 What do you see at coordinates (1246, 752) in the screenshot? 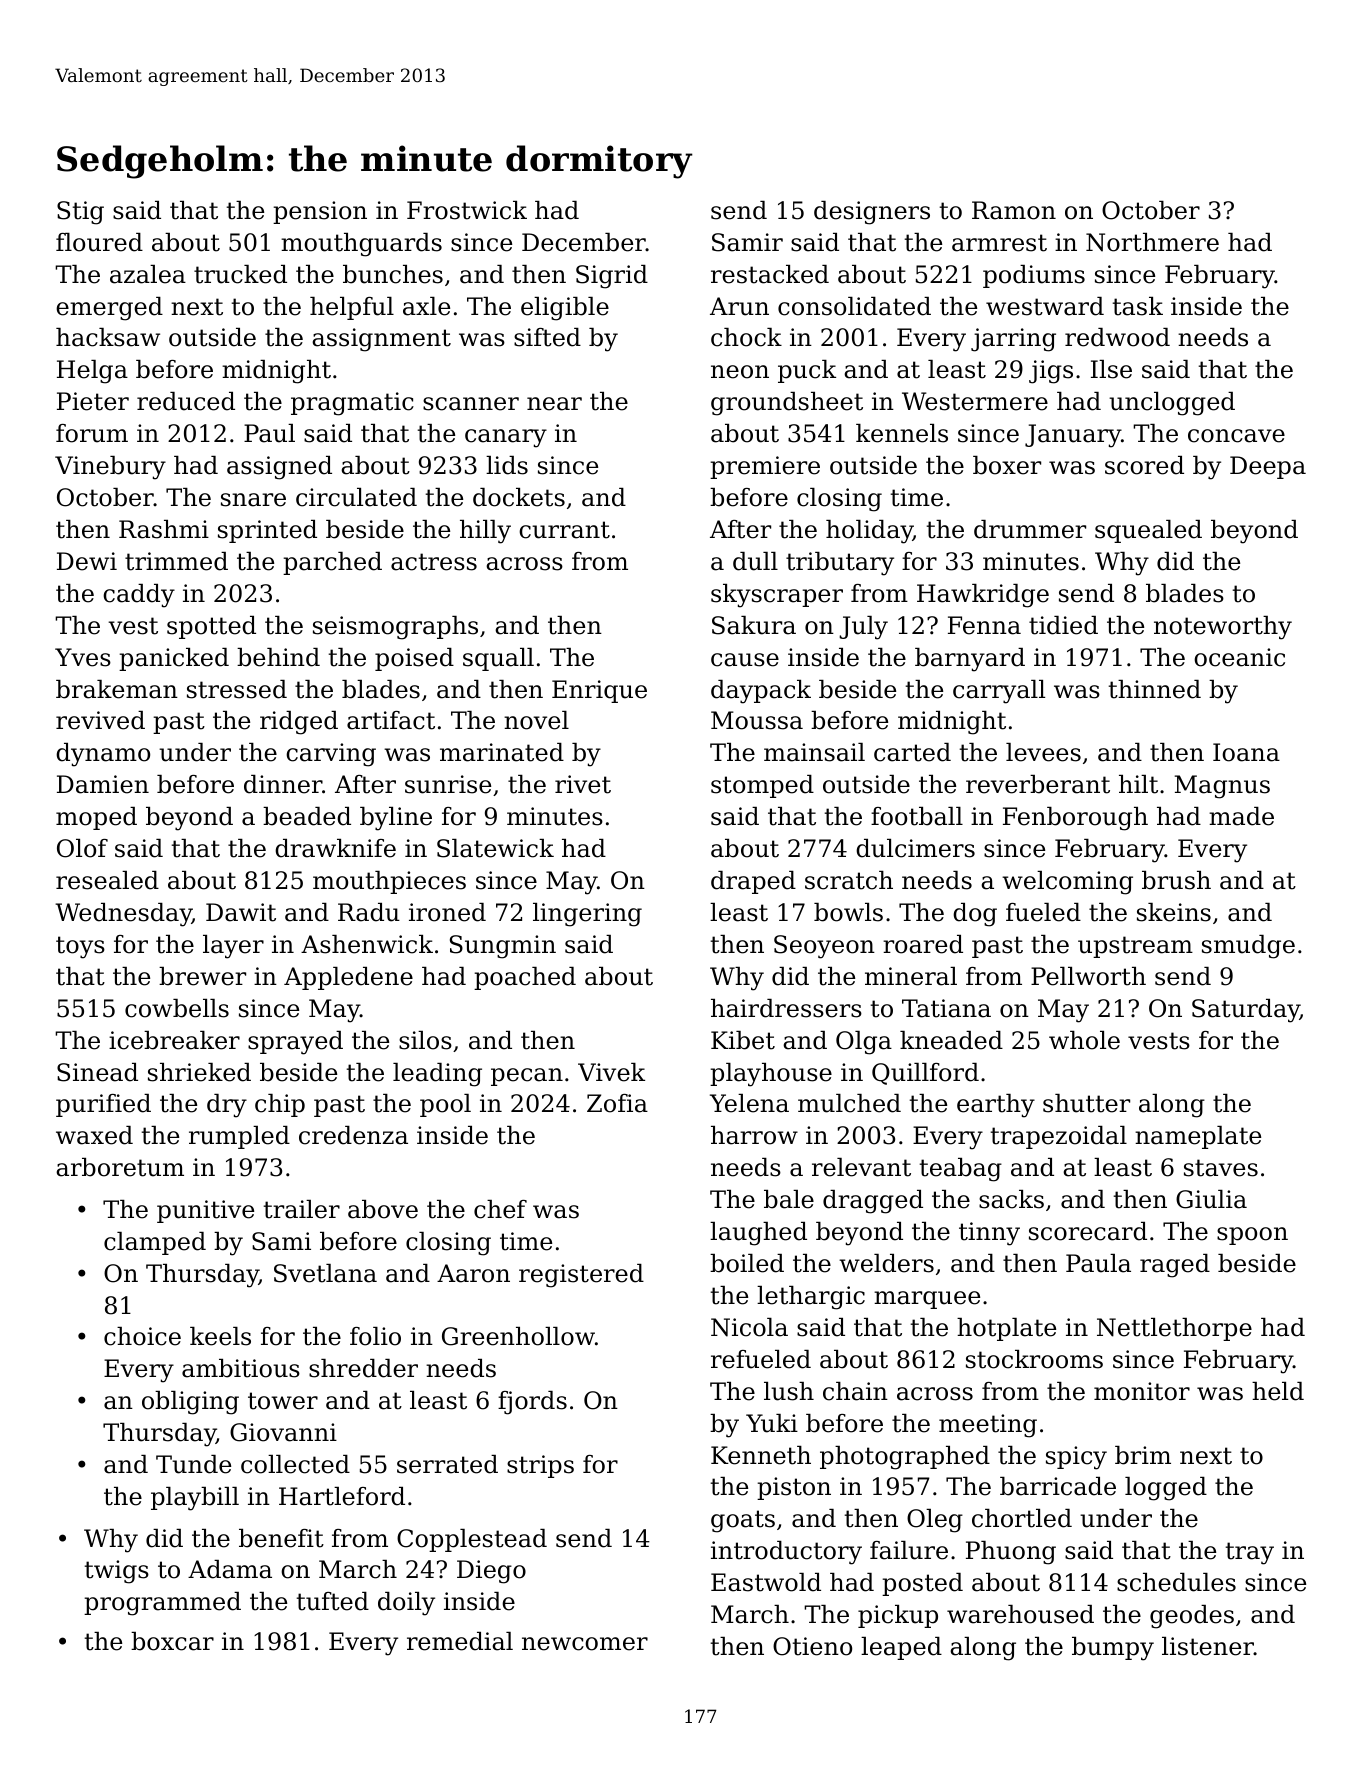
I see `Ioana` at bounding box center [1246, 752].
